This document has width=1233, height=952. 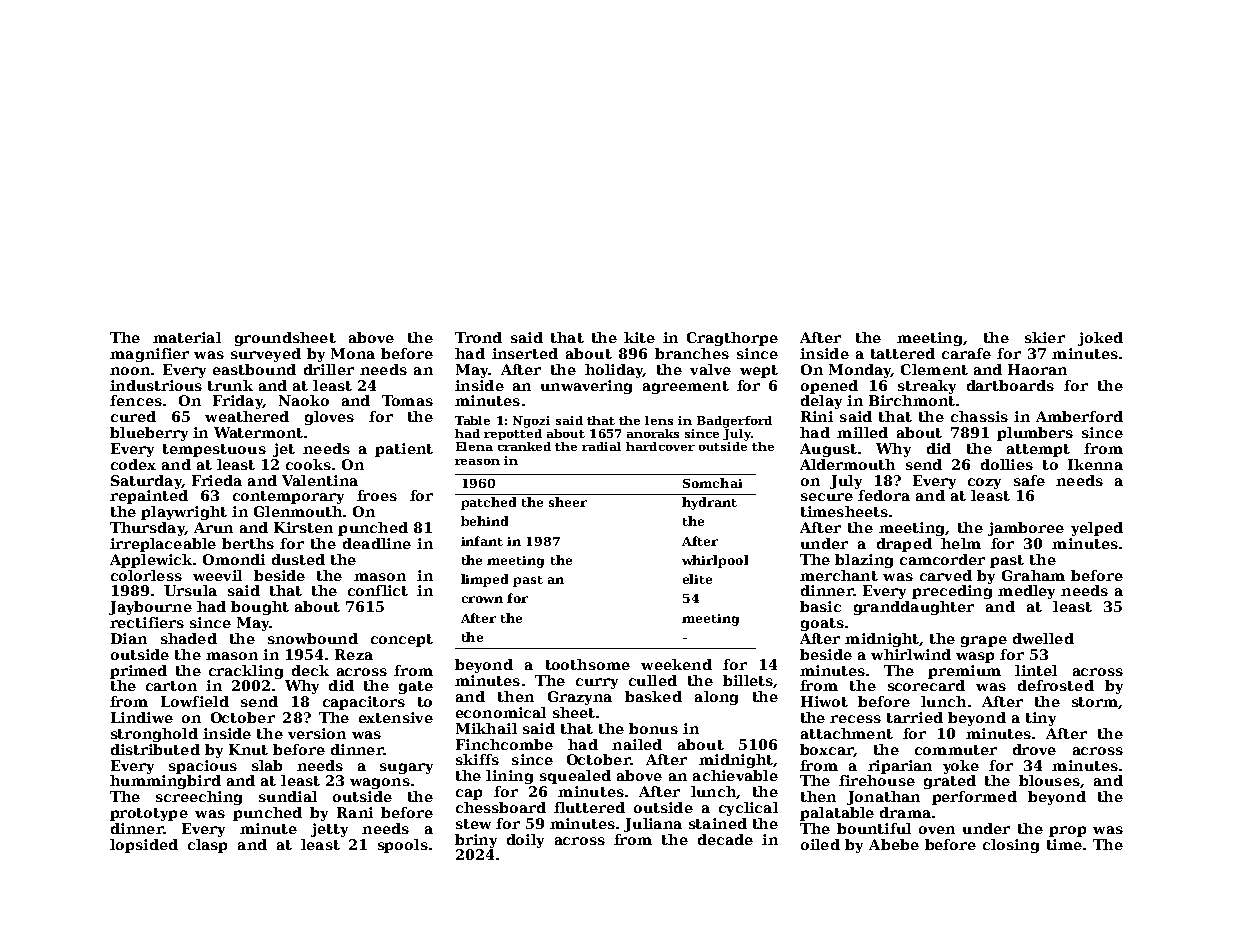 I want to click on tiny, so click(x=1041, y=719).
